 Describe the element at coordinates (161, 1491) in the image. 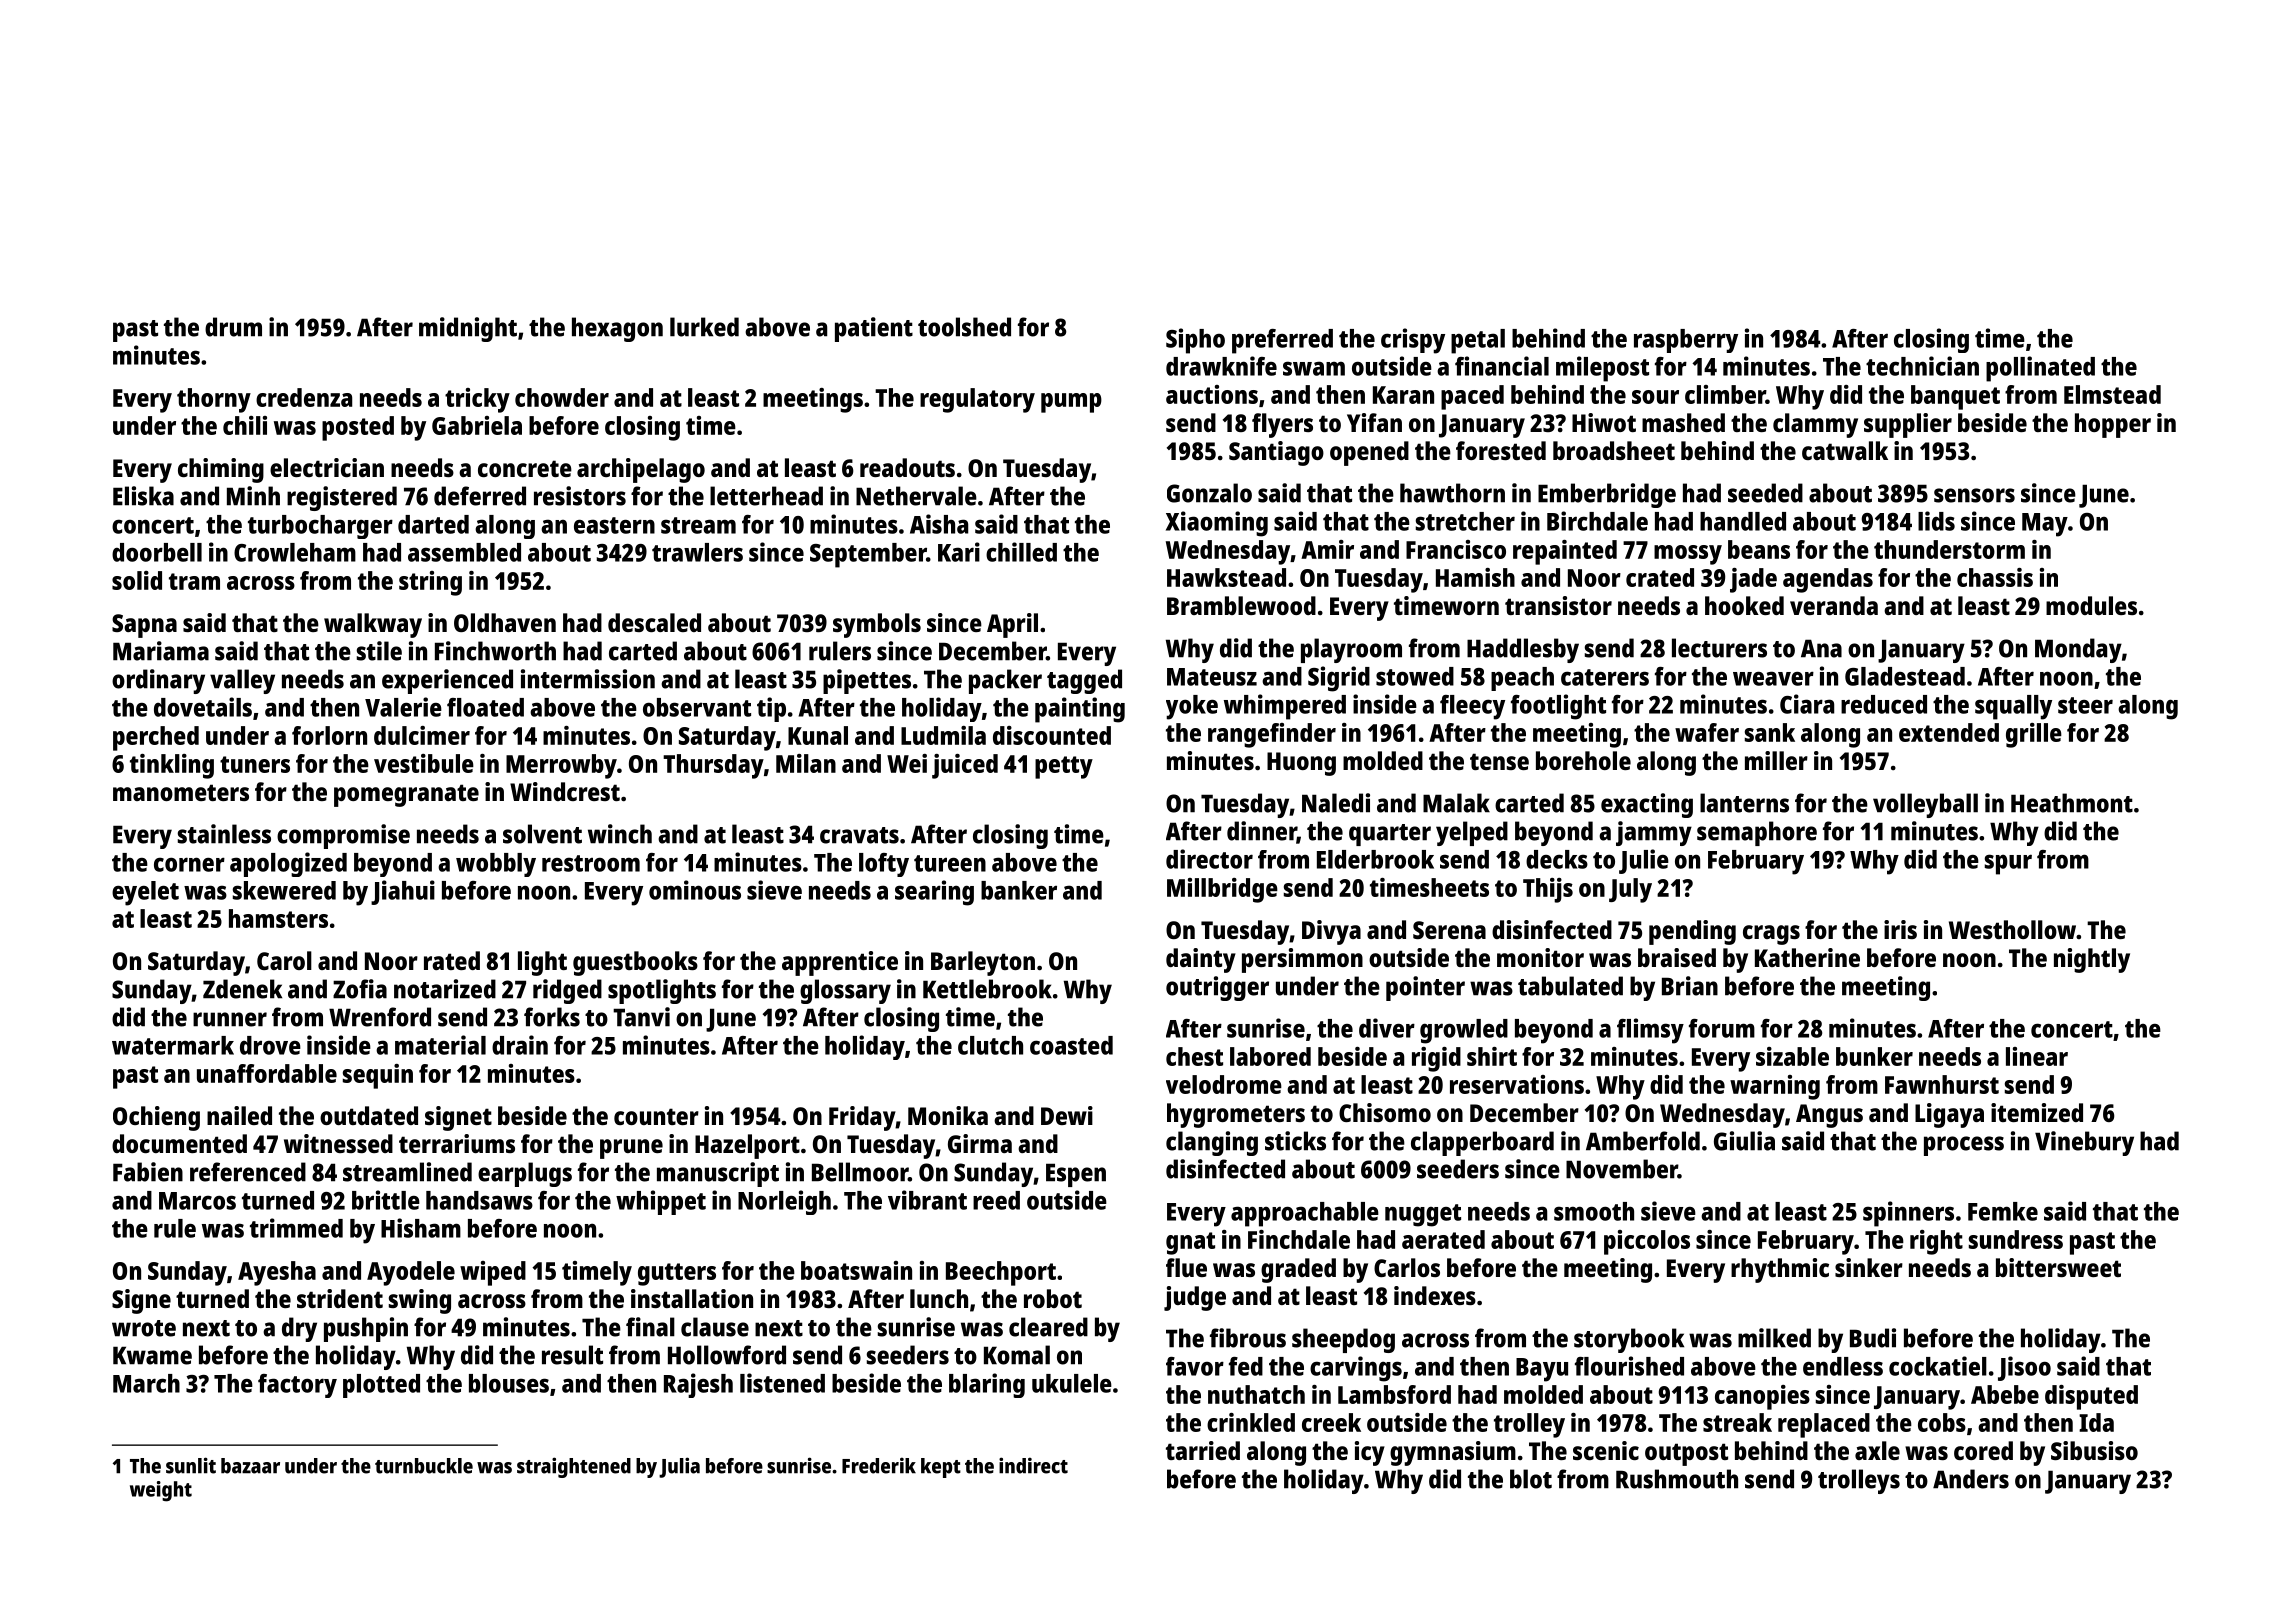

I see `weight` at that location.
